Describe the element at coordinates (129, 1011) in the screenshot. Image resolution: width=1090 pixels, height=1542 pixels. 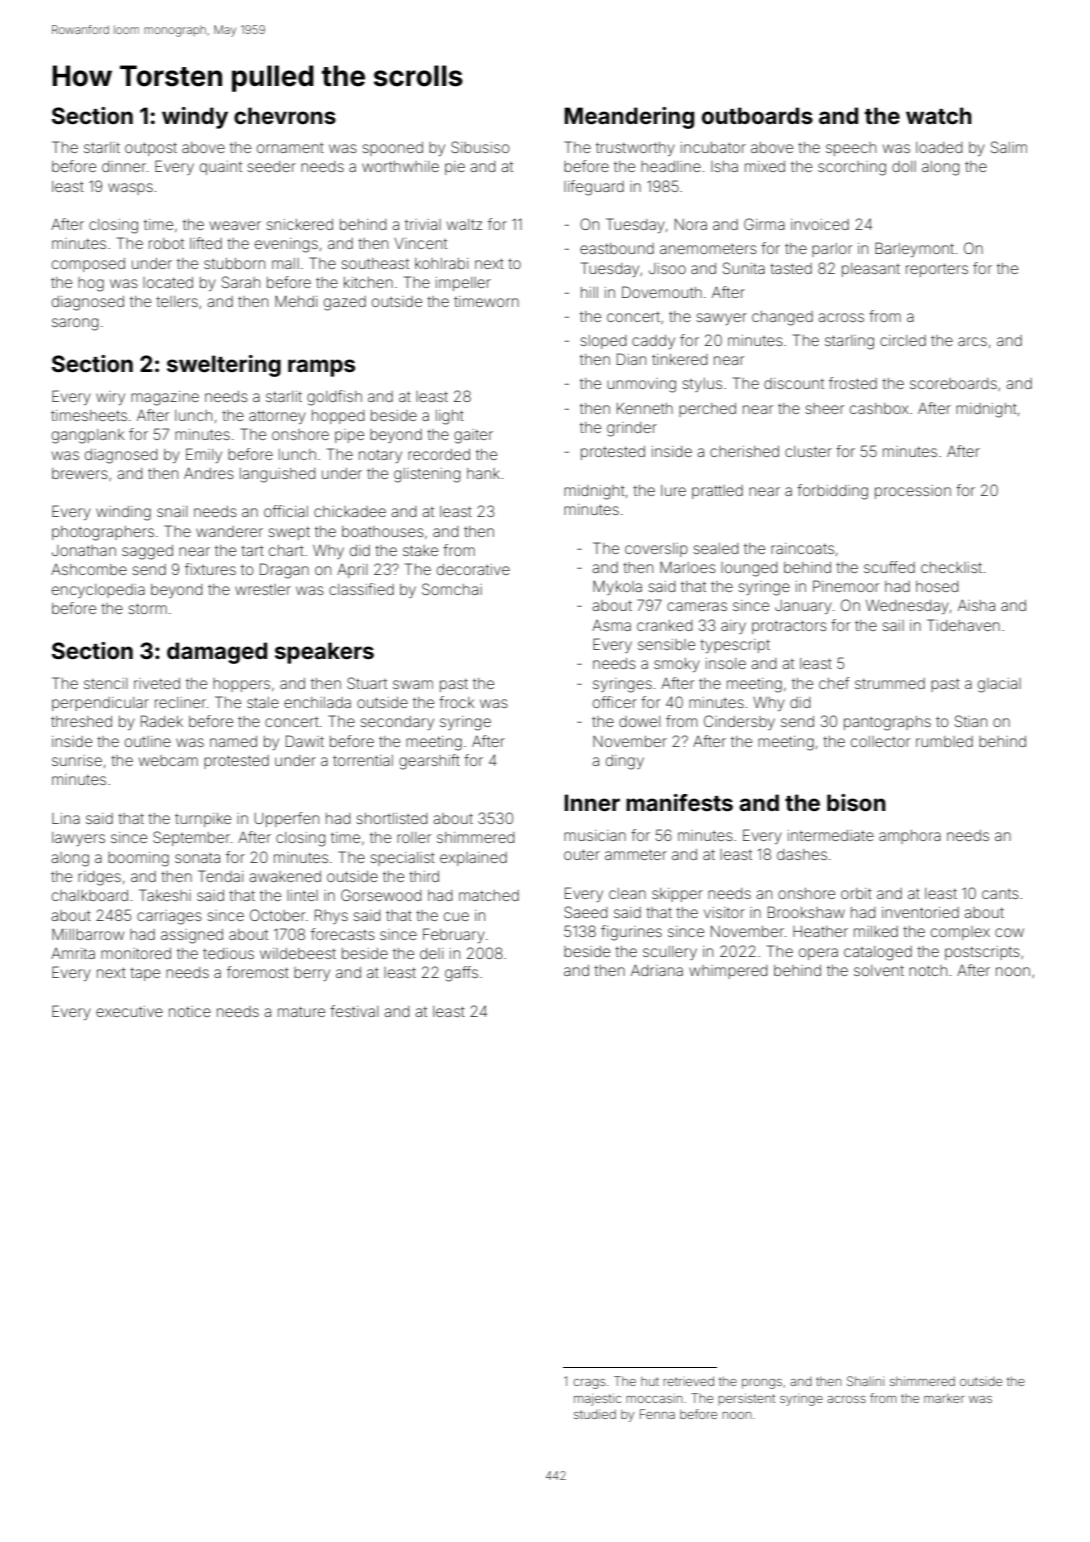
I see `executive` at that location.
